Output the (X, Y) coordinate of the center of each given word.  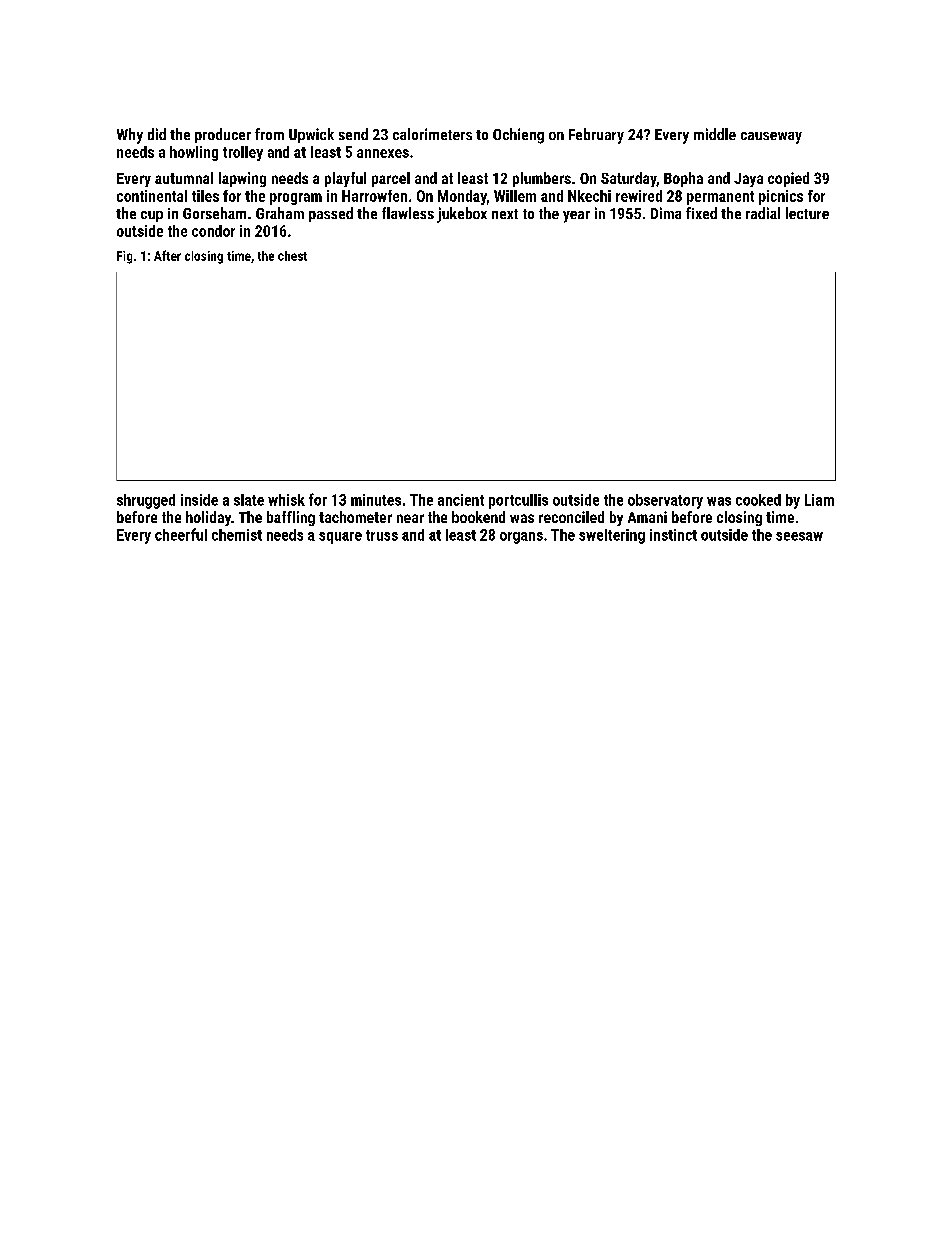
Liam (819, 500)
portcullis (518, 501)
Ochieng (518, 136)
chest (292, 256)
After (167, 255)
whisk (286, 500)
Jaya (748, 180)
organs (521, 538)
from (269, 134)
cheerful (181, 534)
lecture (807, 213)
